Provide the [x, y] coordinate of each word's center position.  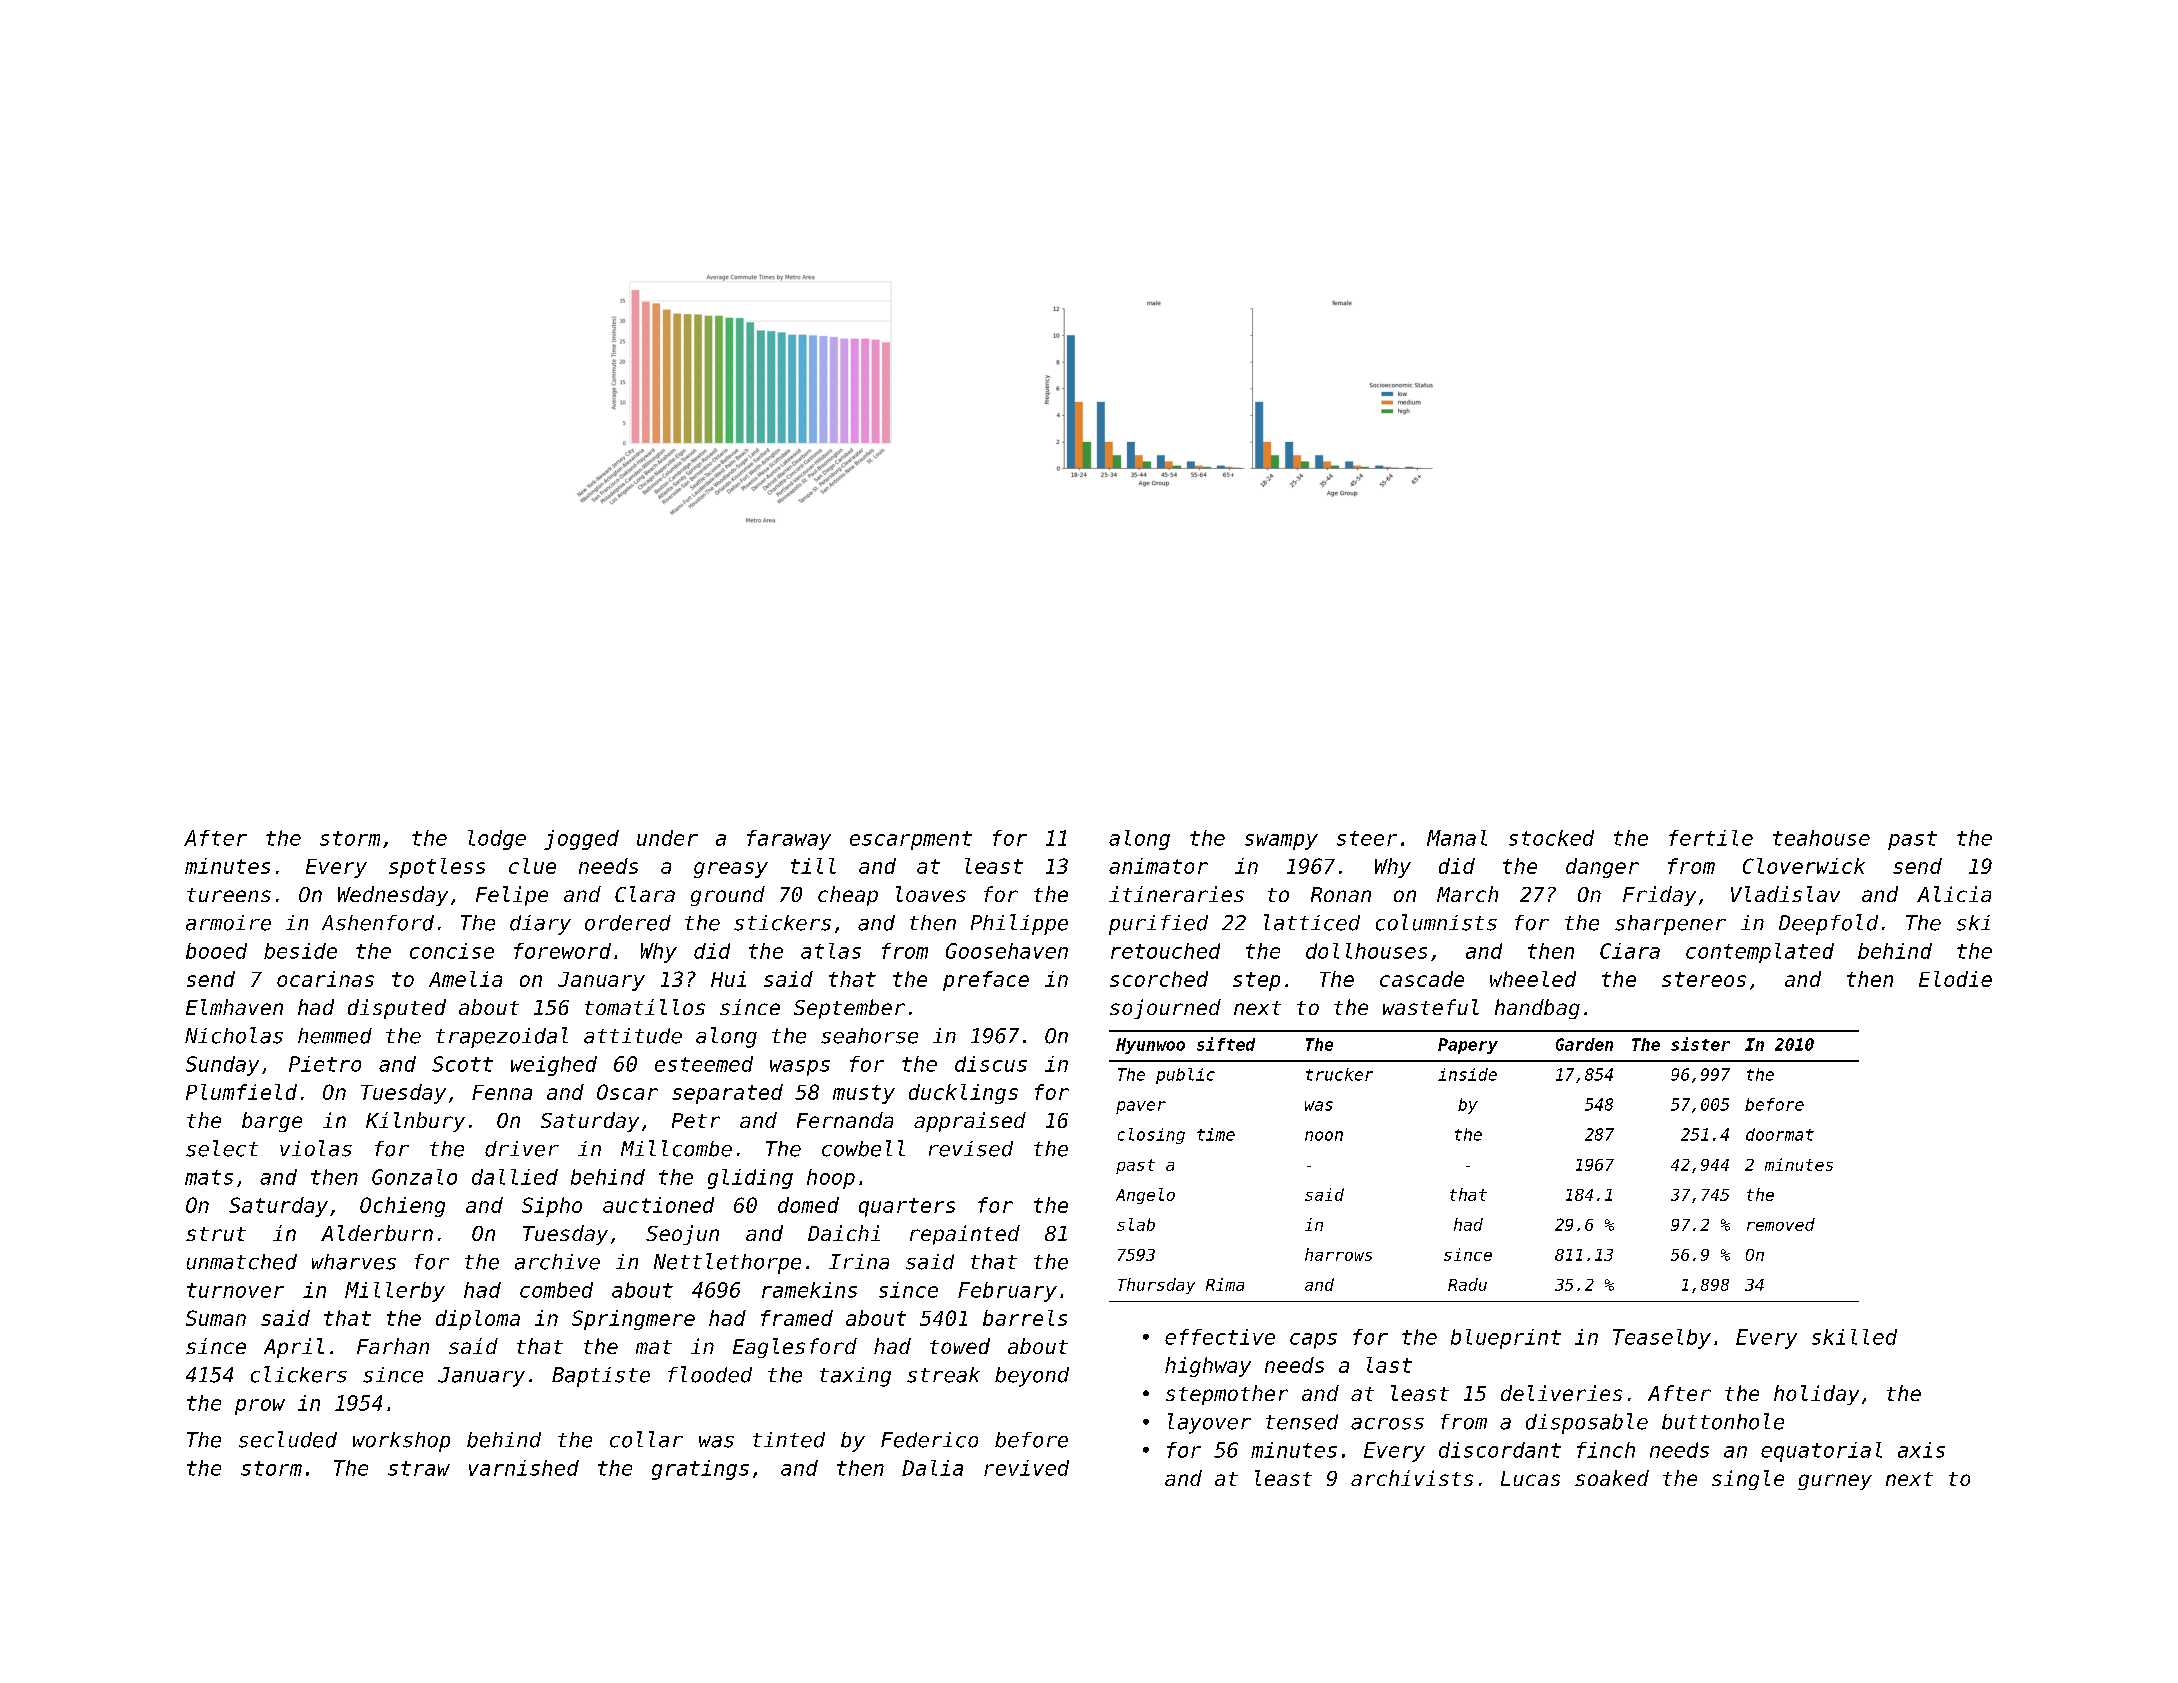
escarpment [911, 840]
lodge [497, 840]
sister [1700, 1044]
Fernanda [845, 1120]
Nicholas [234, 1035]
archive [557, 1262]
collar [646, 1439]
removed [1781, 1224]
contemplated [1760, 953]
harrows [1338, 1254]
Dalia [932, 1468]
